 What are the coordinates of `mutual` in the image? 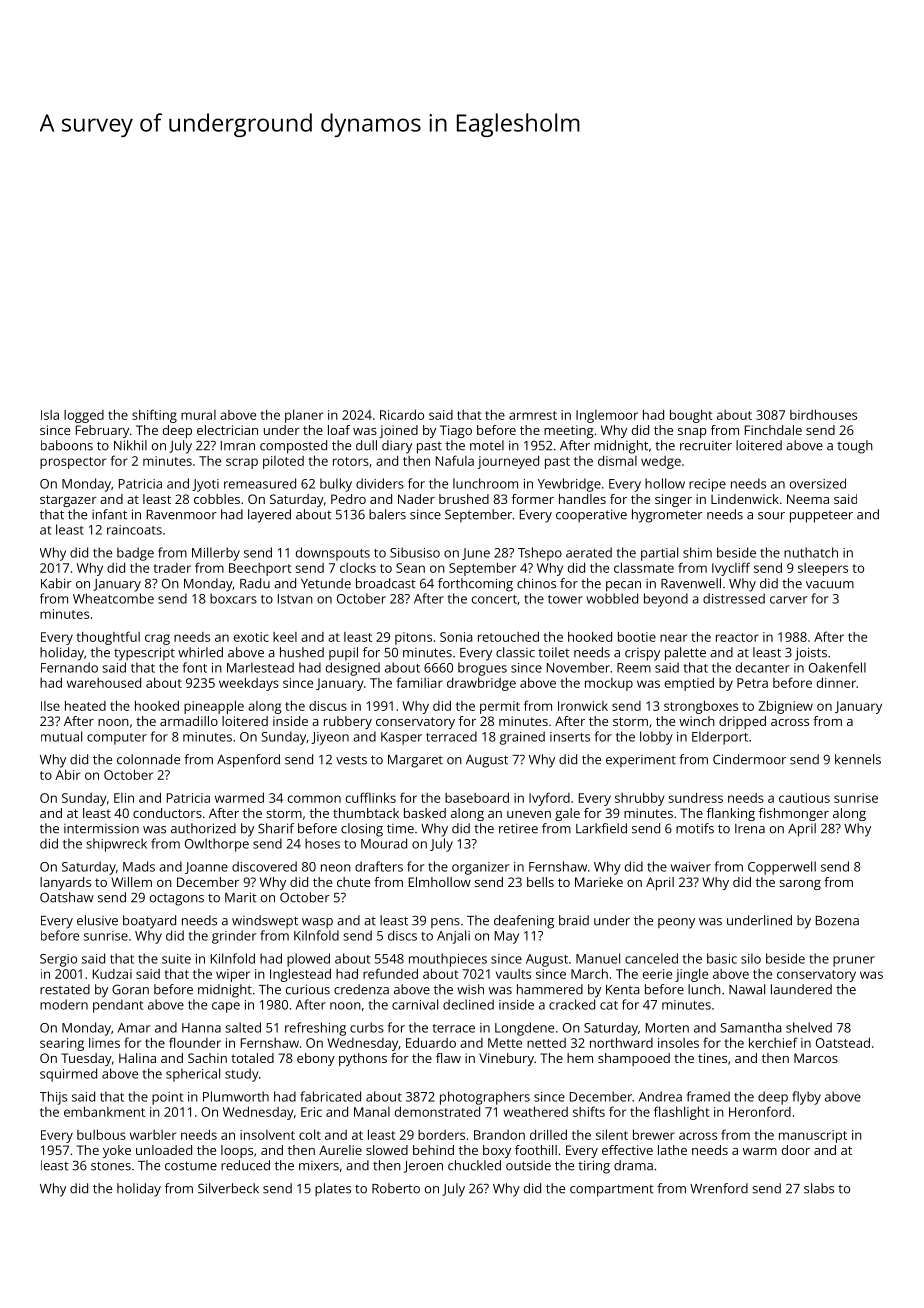 It's located at (61, 736).
